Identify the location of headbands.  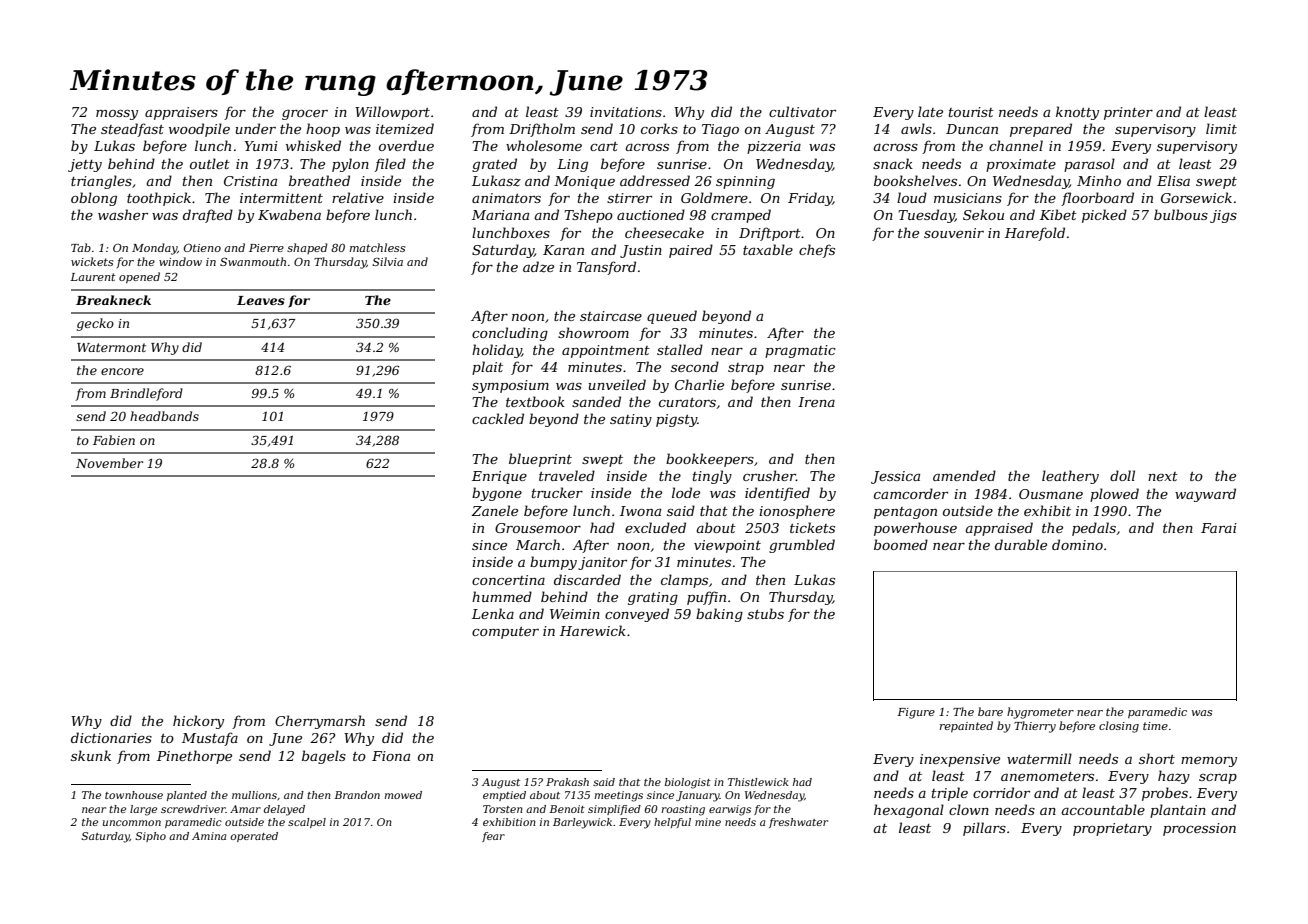
(164, 416).
